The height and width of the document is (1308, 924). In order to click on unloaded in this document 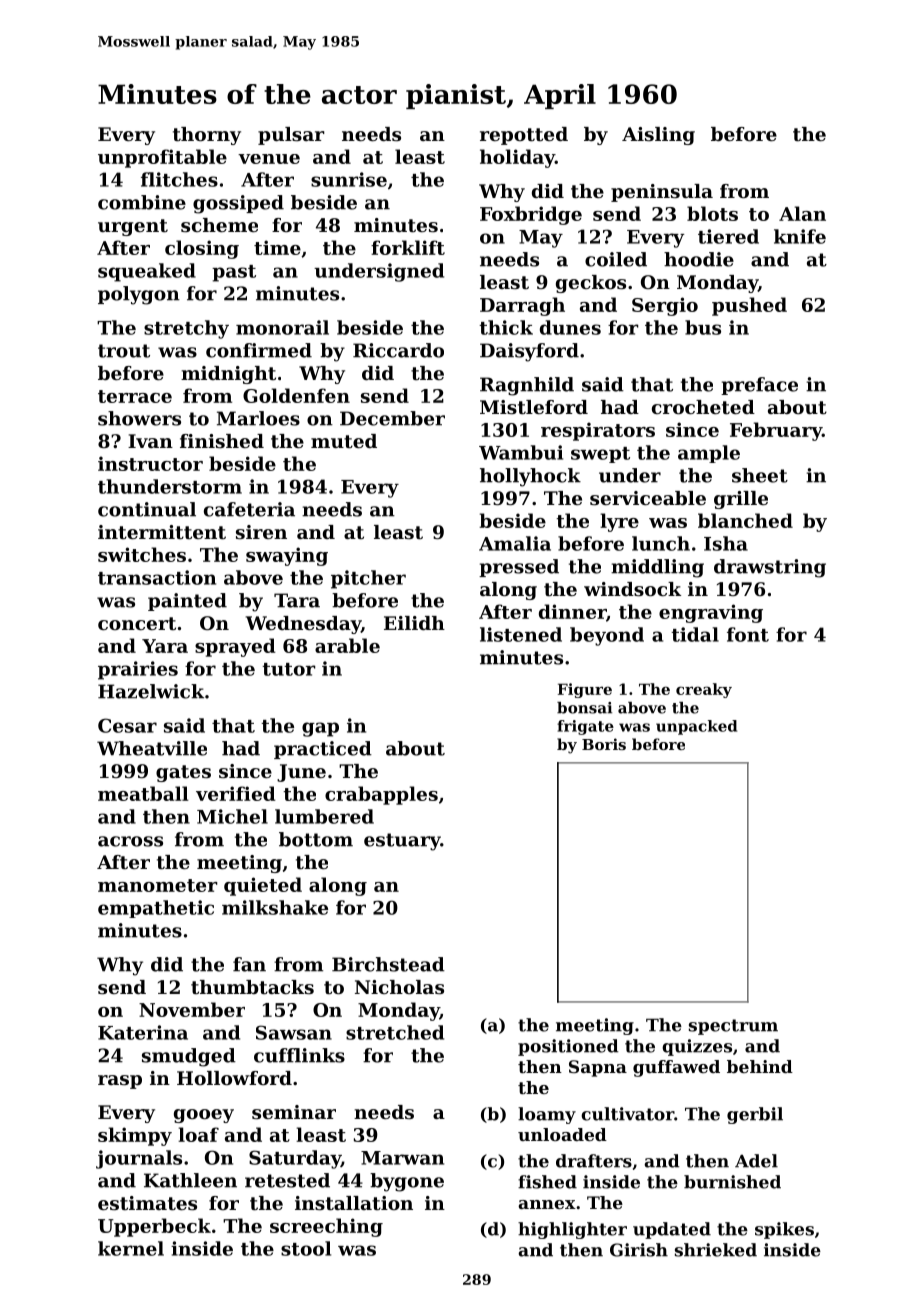, I will do `click(562, 1134)`.
